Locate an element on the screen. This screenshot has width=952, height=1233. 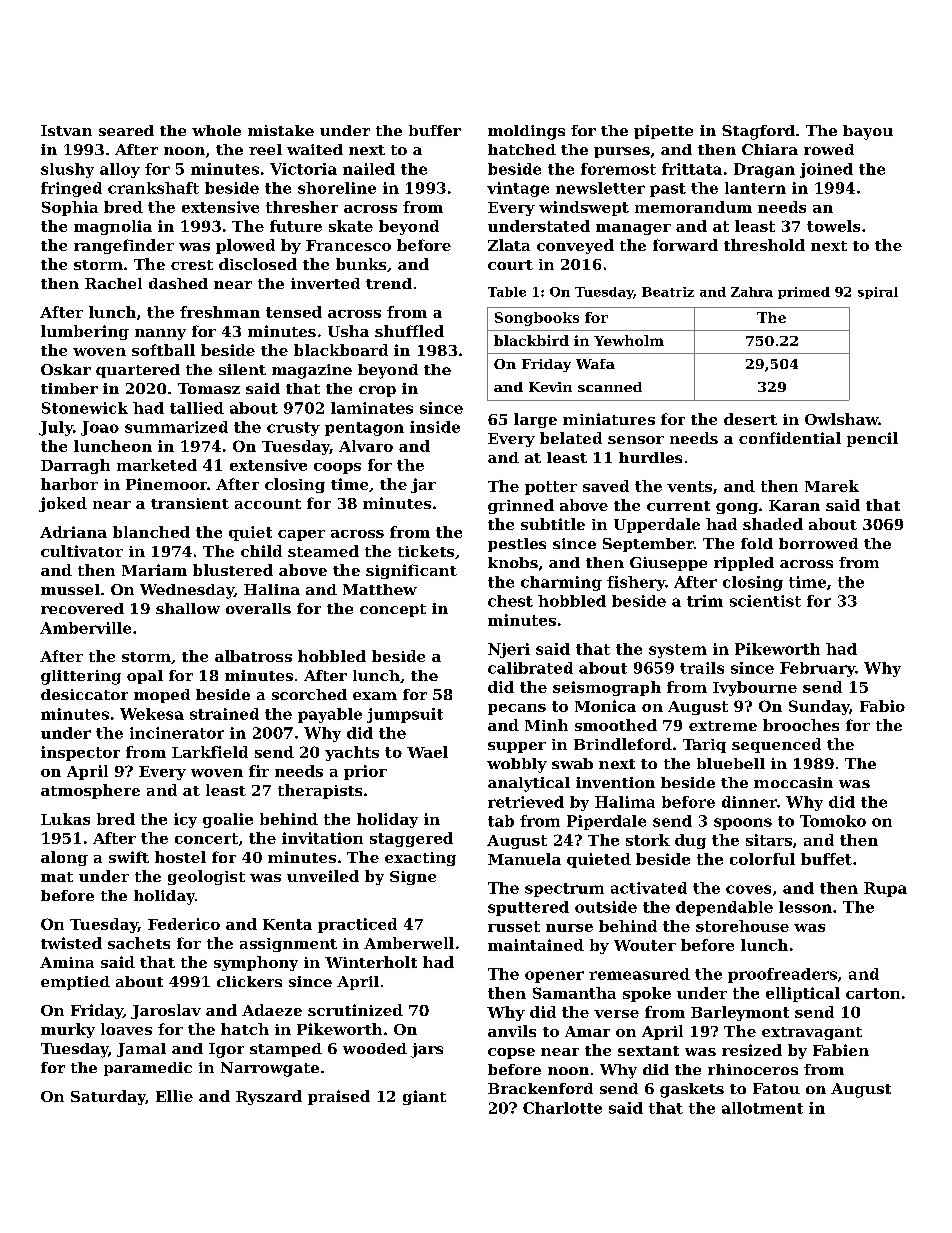
potter is located at coordinates (551, 488).
